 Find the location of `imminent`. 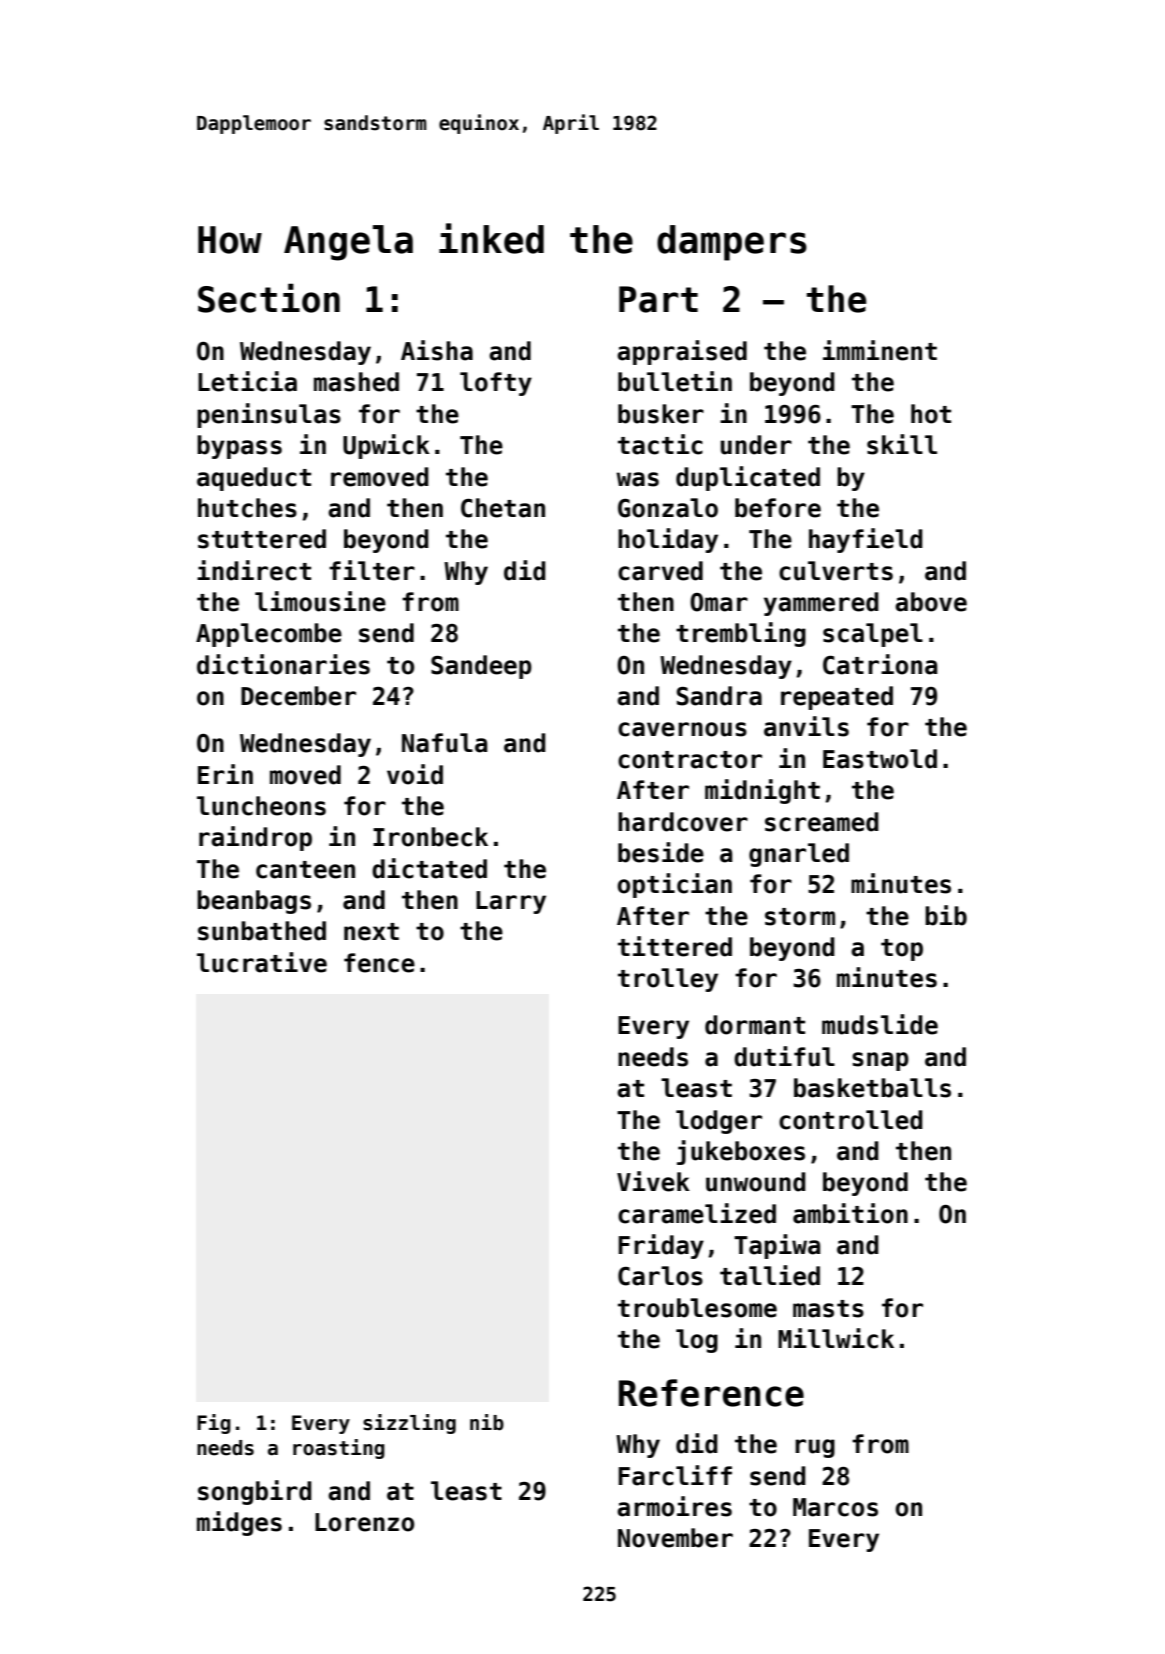

imminent is located at coordinates (880, 350).
